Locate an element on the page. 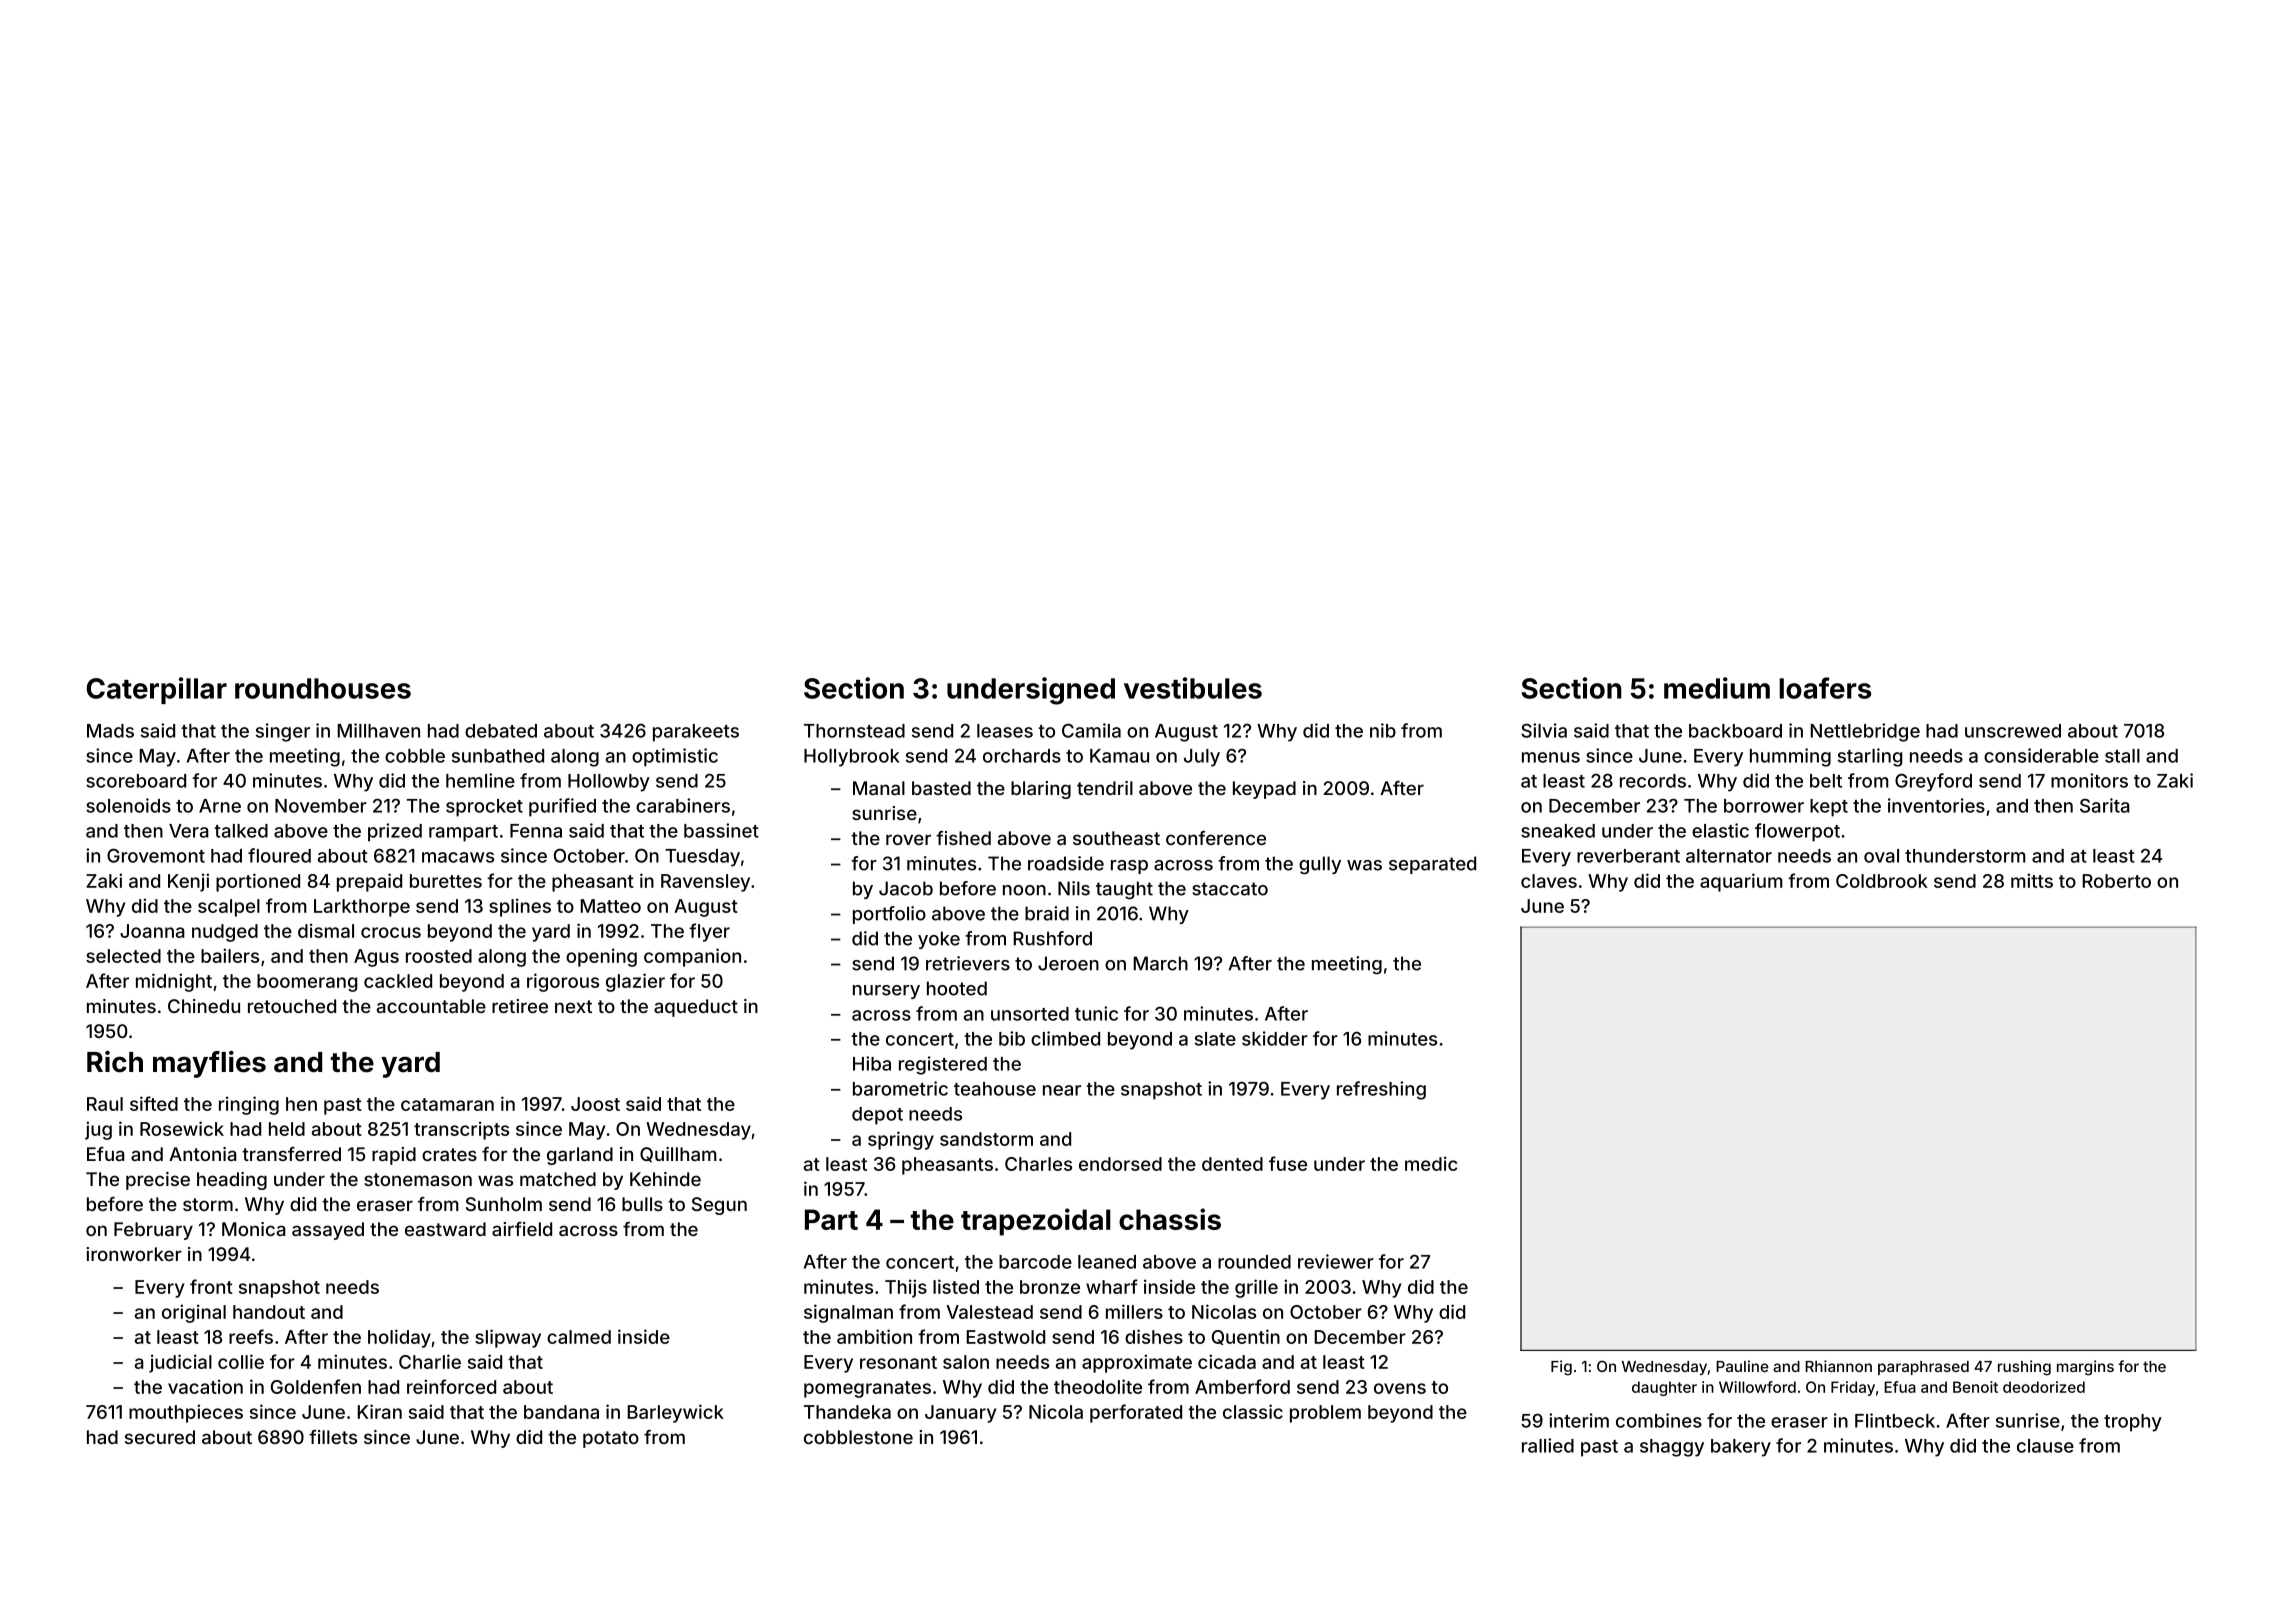 The height and width of the page is (1614, 2282). ringing is located at coordinates (249, 1105).
